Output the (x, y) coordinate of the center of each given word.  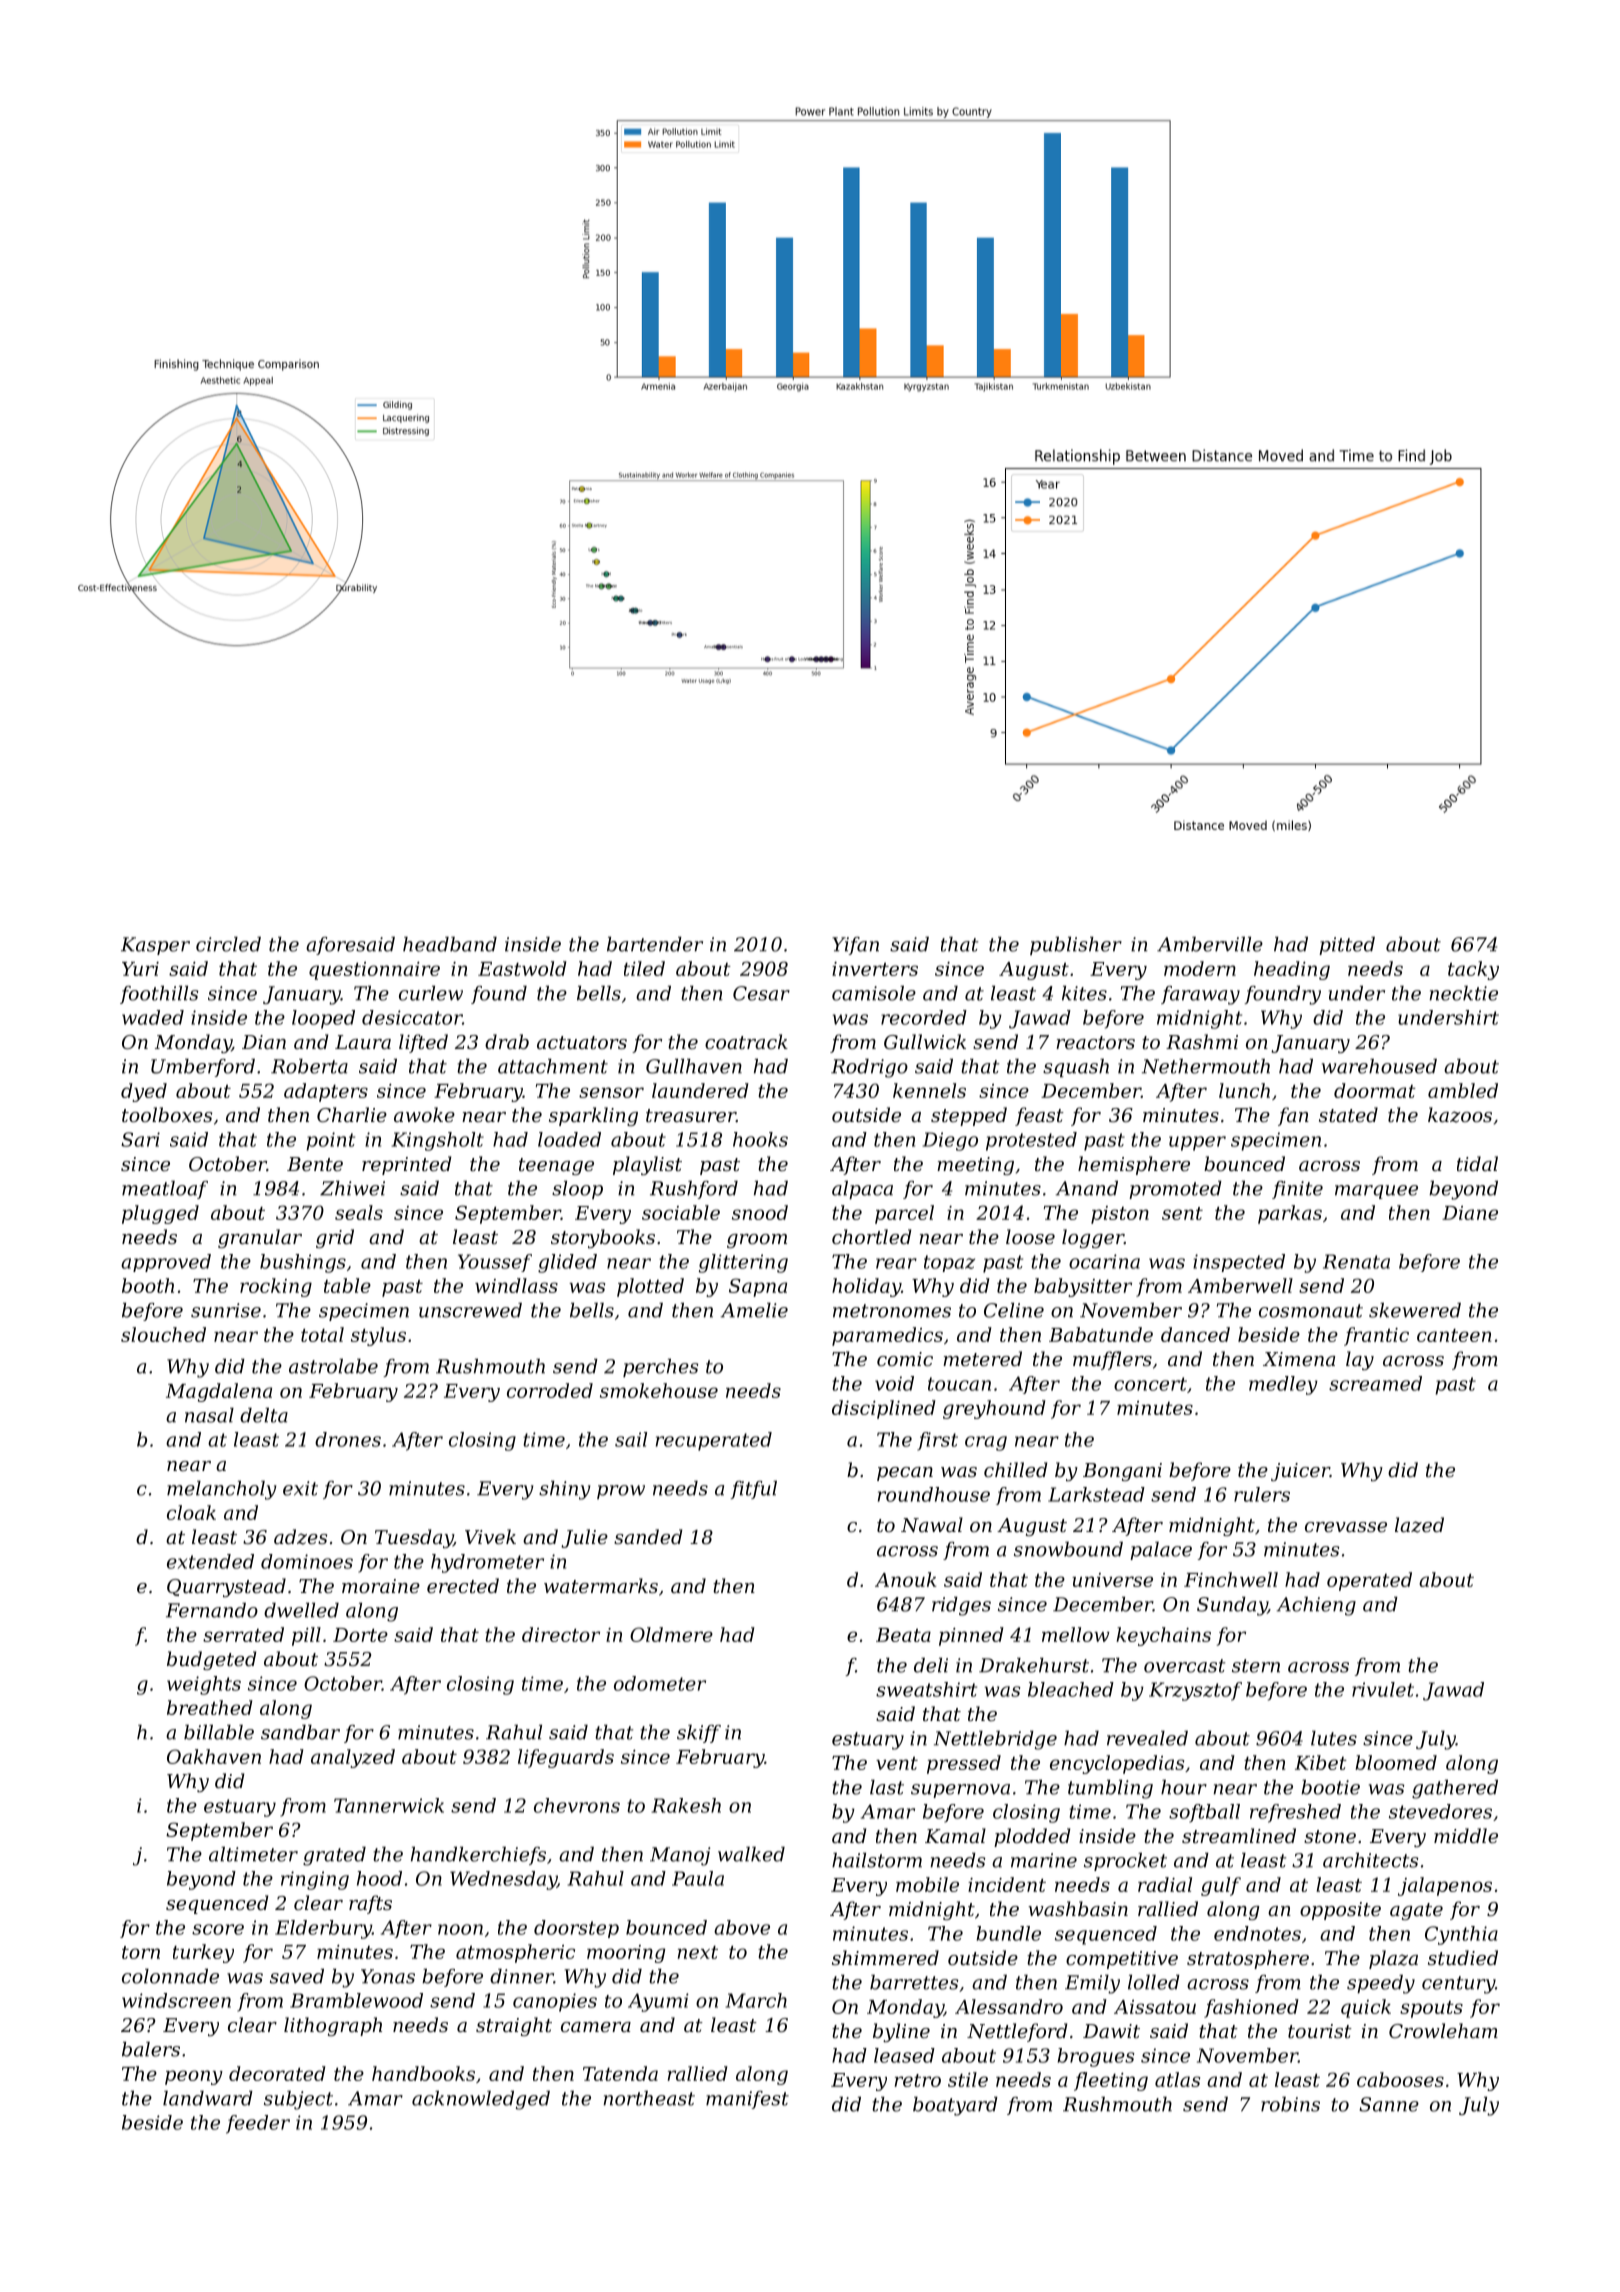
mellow (1076, 1634)
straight (514, 2026)
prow (621, 1492)
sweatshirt (926, 1689)
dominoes (307, 1561)
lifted (423, 1043)
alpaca (862, 1190)
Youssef (495, 1263)
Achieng (1316, 1606)
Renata (1356, 1261)
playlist (647, 1165)
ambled (1463, 1090)
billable (219, 1732)
